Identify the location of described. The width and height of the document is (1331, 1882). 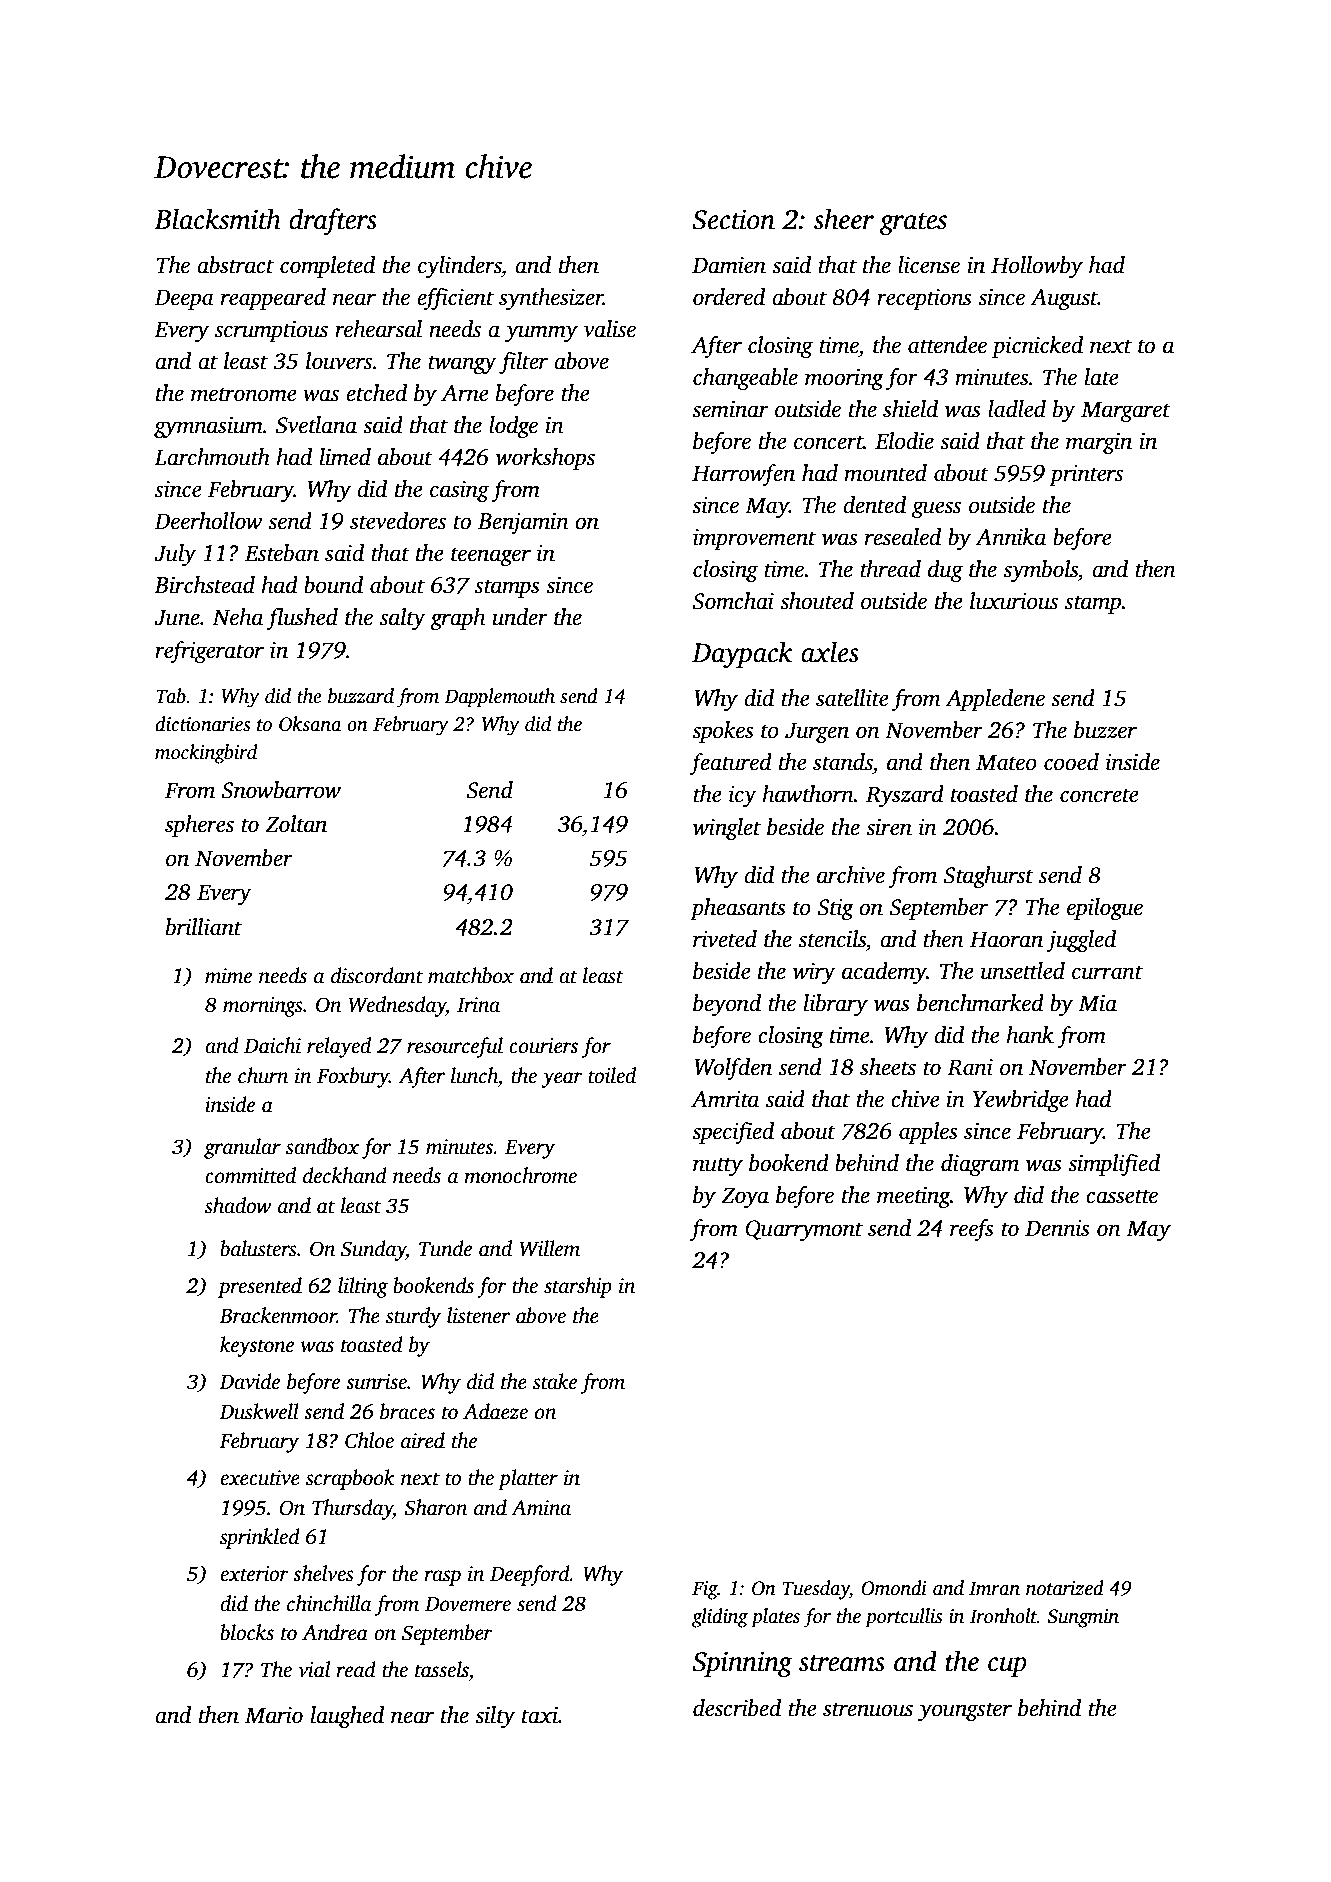
(737, 1708).
